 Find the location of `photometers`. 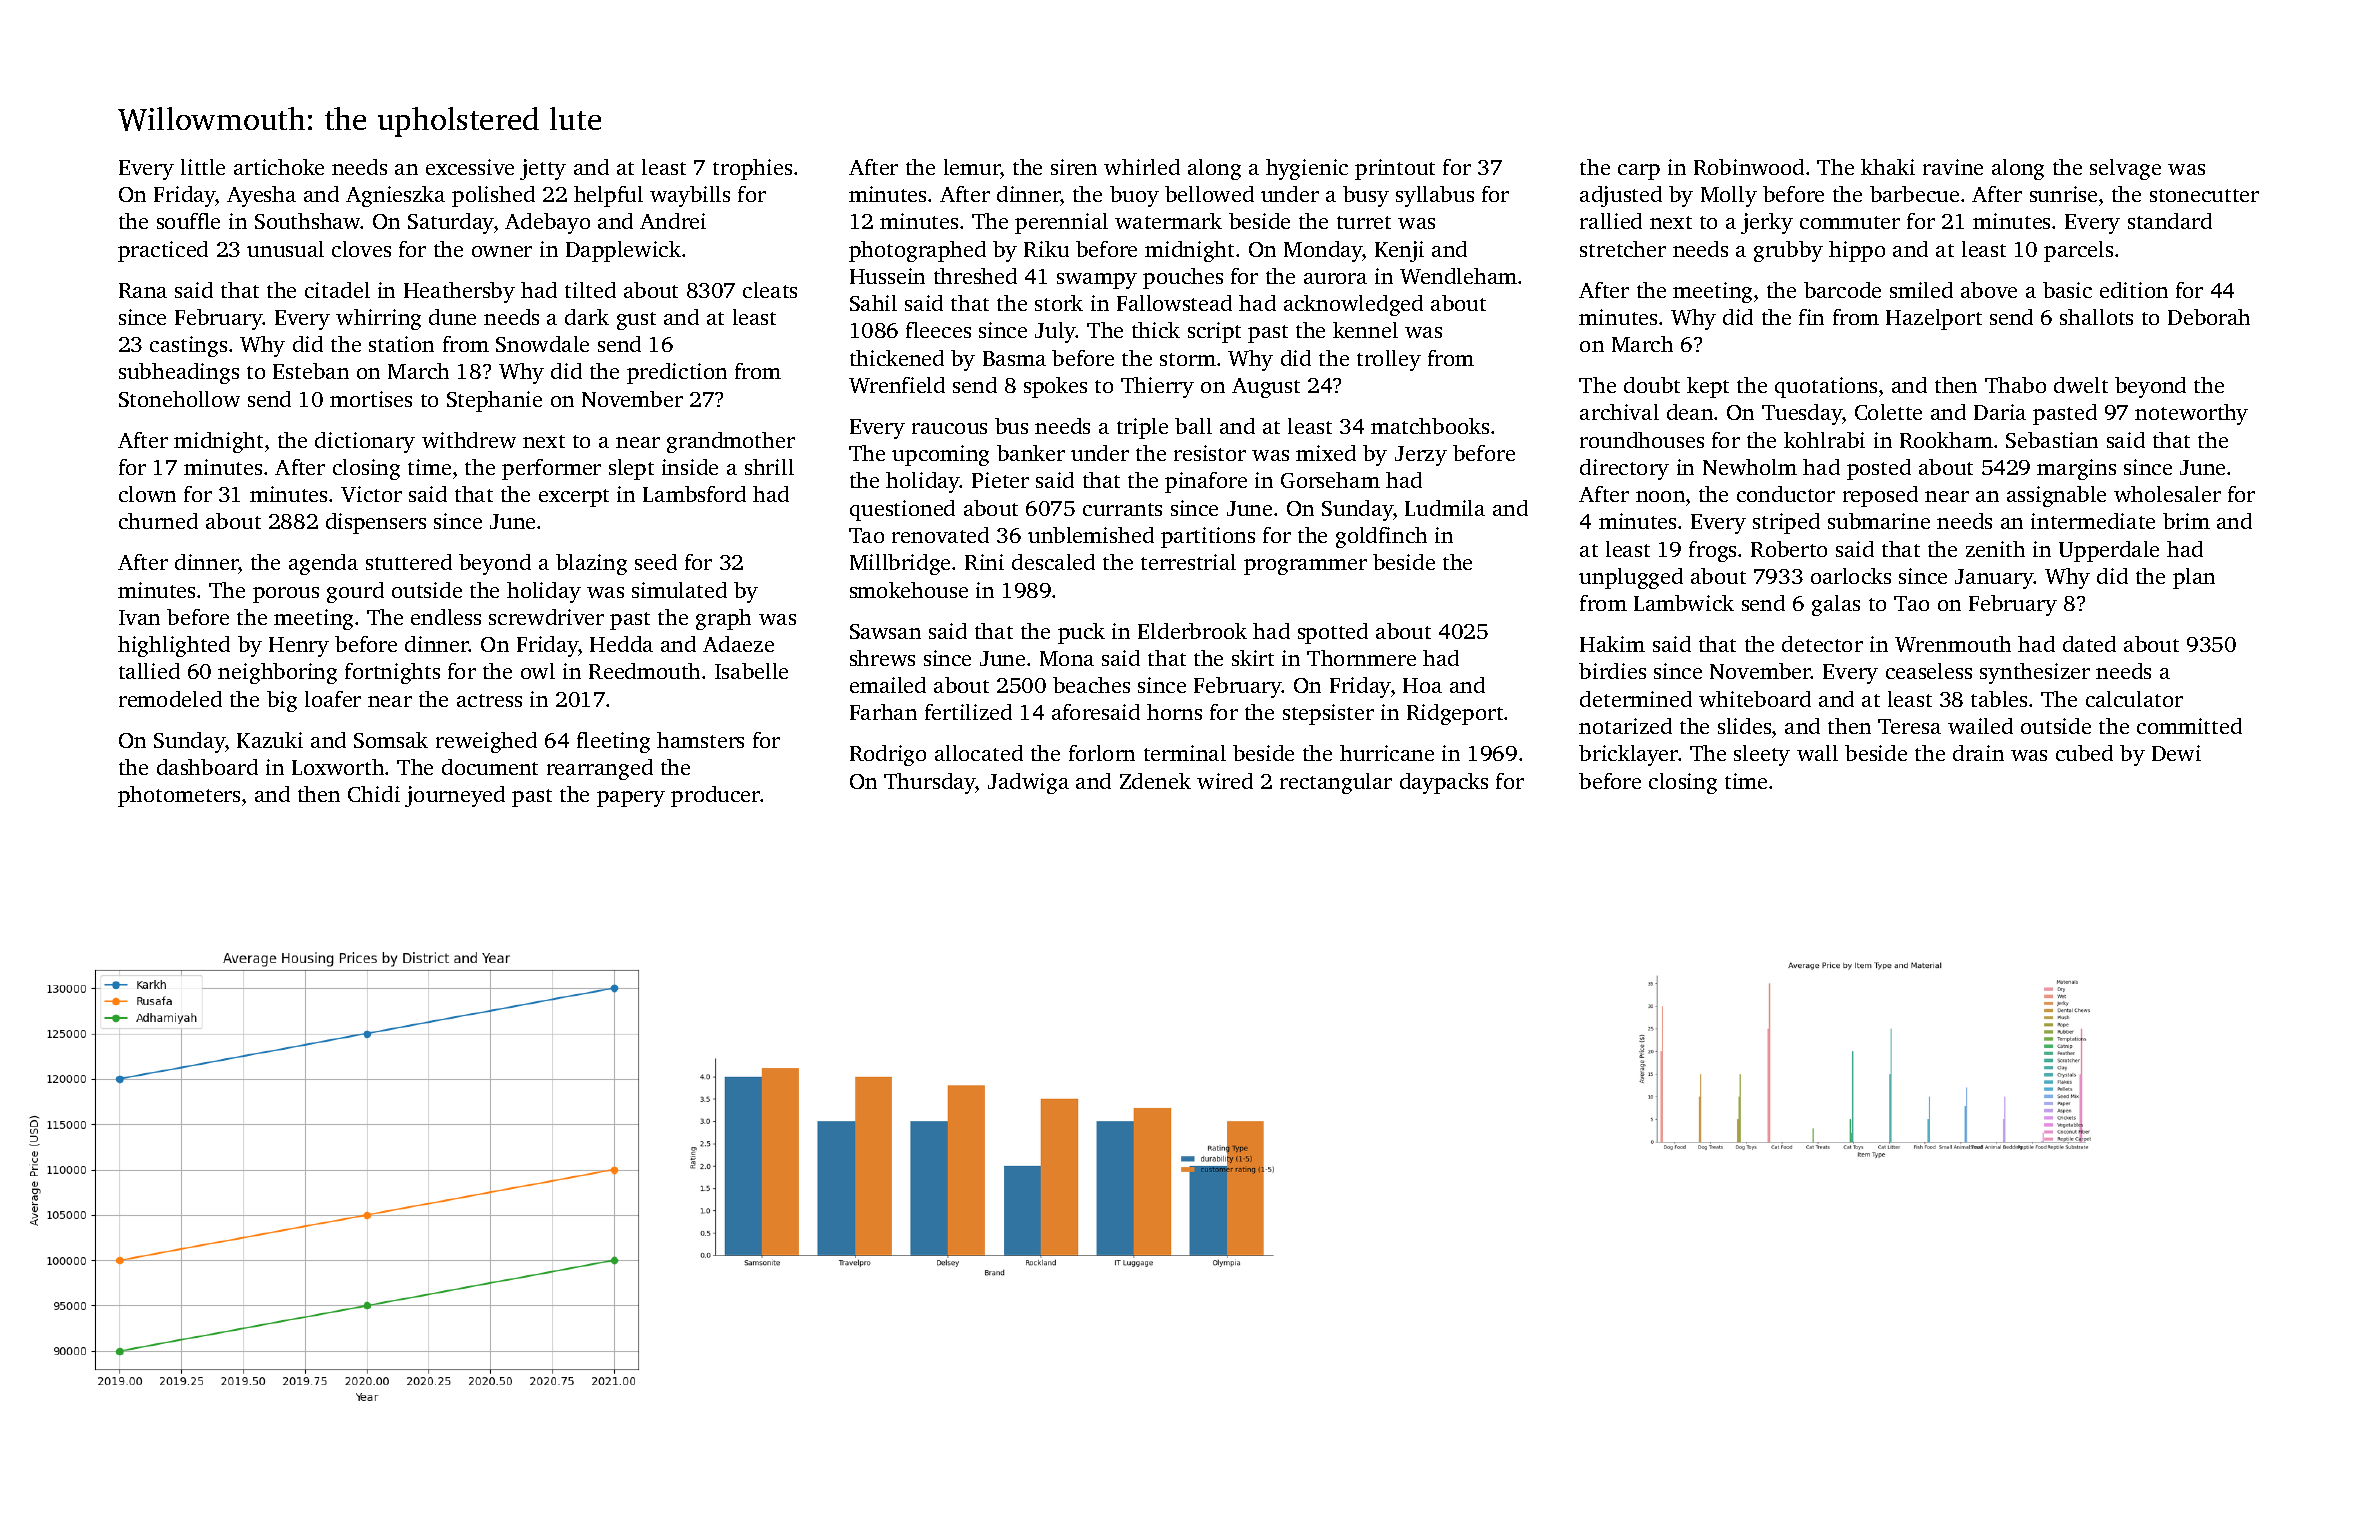

photometers is located at coordinates (179, 796).
